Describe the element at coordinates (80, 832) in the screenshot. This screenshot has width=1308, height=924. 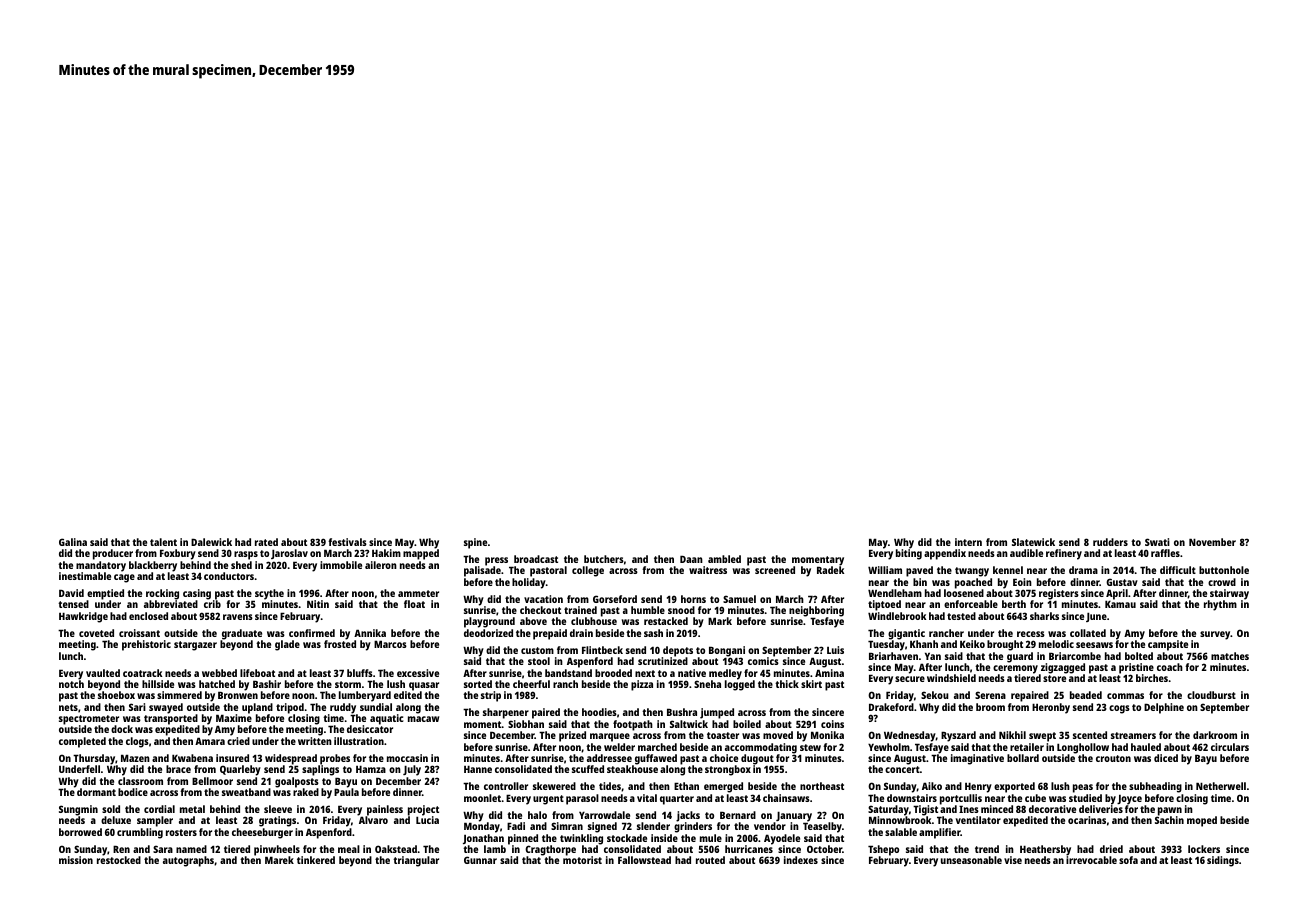
I see `borrowed` at that location.
